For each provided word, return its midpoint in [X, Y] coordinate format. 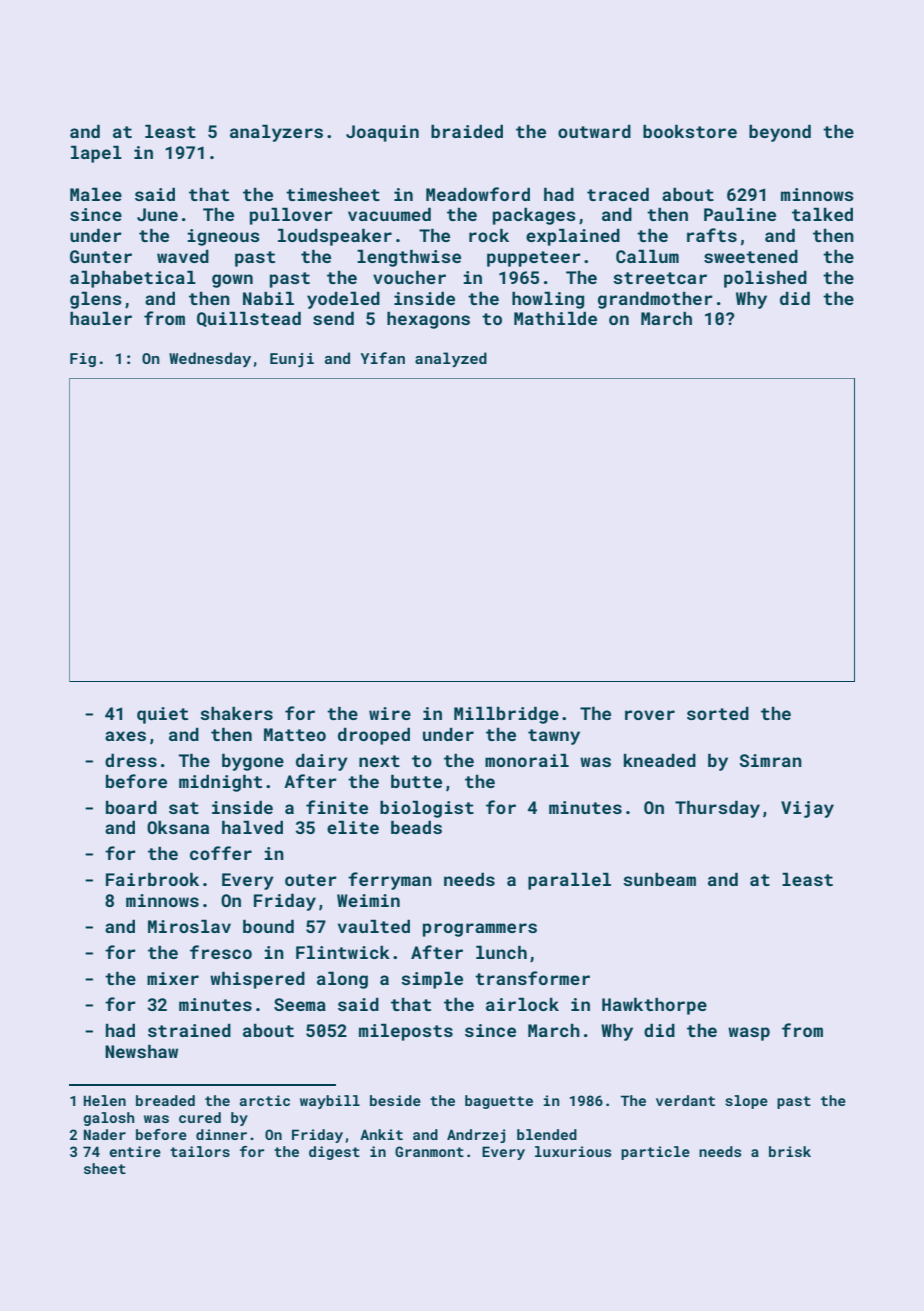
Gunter [101, 256]
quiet [162, 715]
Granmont [429, 1151]
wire [390, 713]
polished [765, 279]
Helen [105, 1100]
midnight [220, 783]
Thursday [717, 809]
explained [573, 237]
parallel [569, 881]
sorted [718, 713]
